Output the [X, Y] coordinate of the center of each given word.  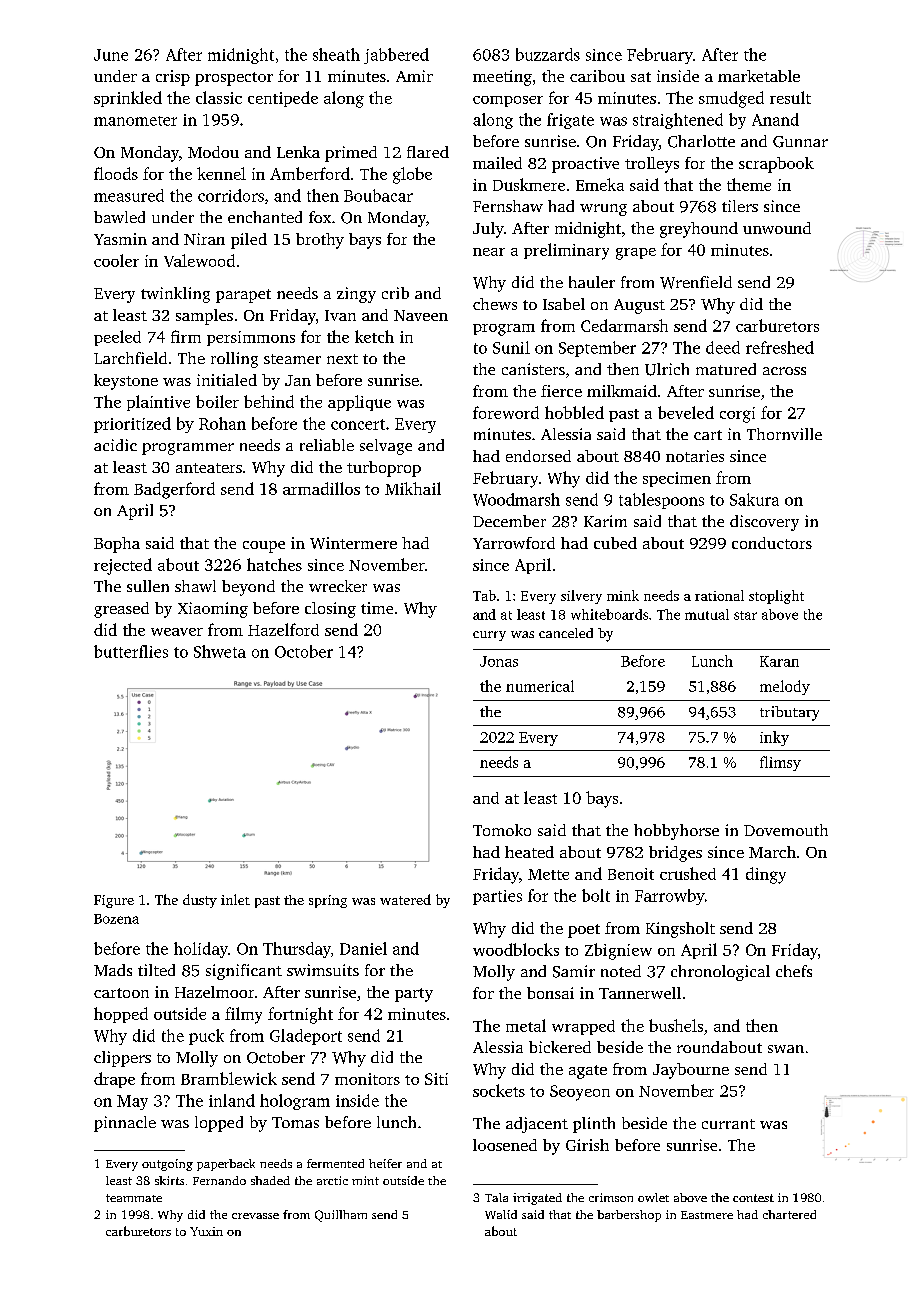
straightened [678, 121]
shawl [195, 586]
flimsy [780, 763]
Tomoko [502, 830]
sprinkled [128, 99]
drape [114, 1080]
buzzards [548, 54]
